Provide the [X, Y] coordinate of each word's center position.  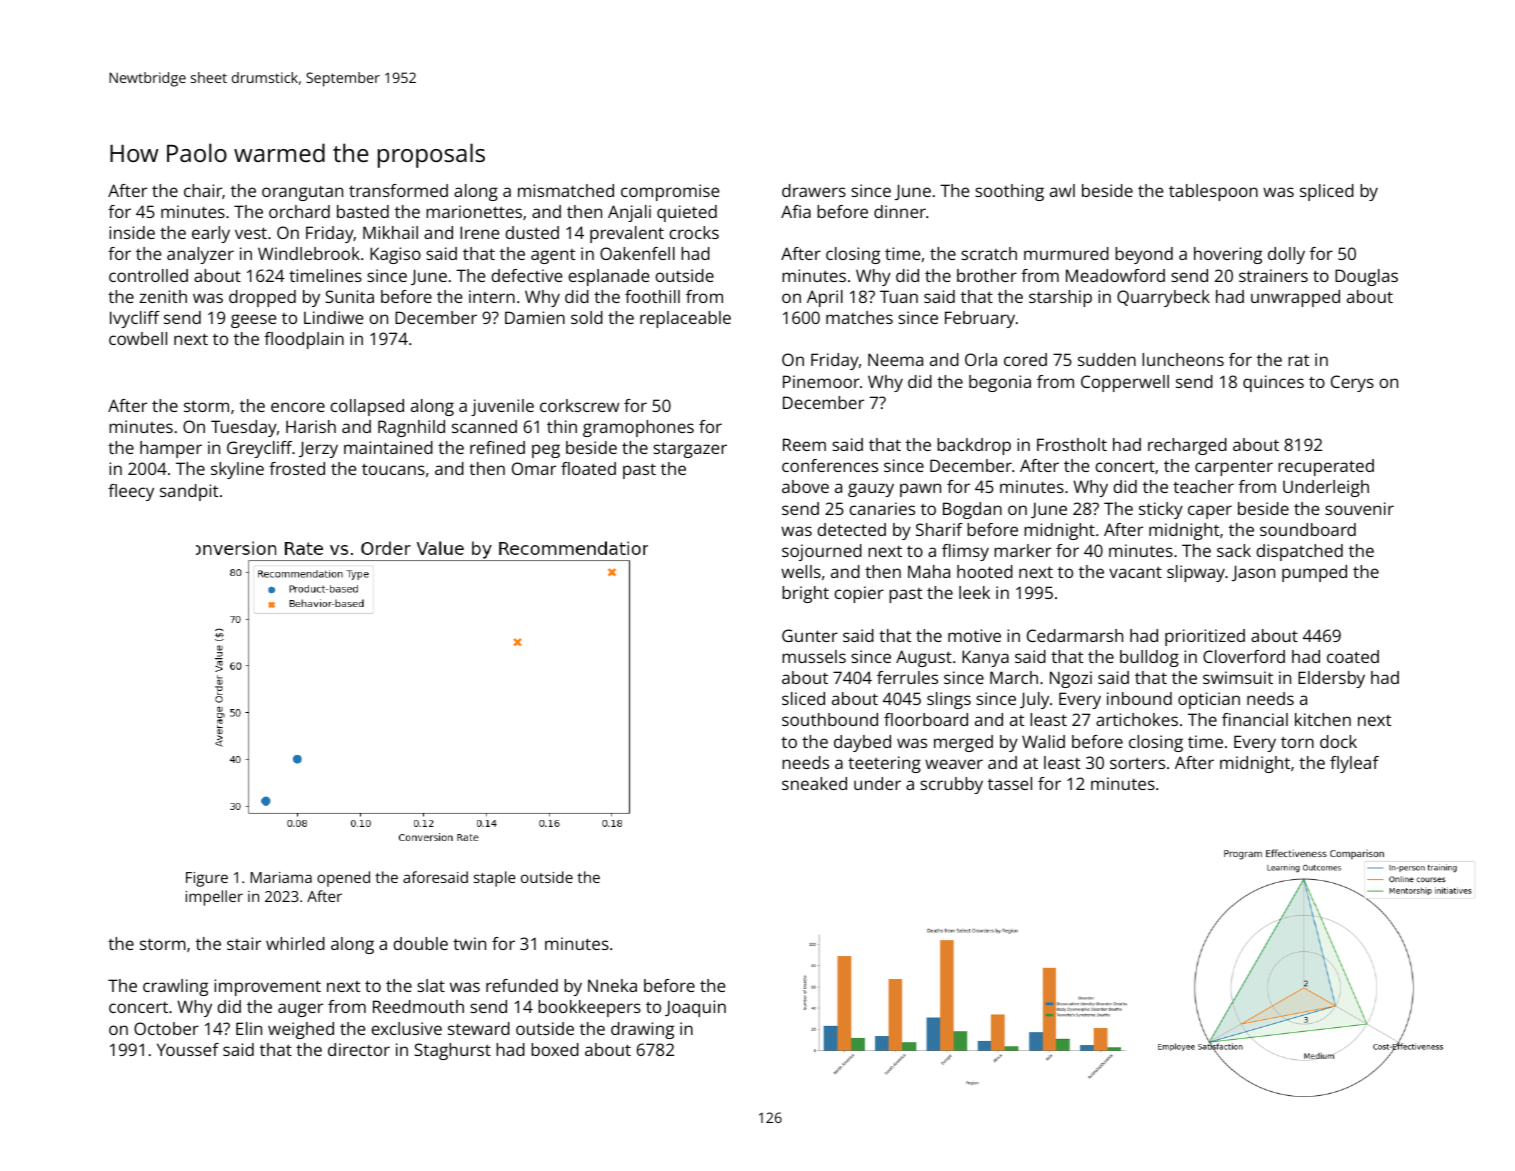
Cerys [1352, 383]
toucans [393, 469]
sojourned [822, 552]
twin [469, 943]
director [359, 1049]
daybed [862, 743]
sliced [803, 698]
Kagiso [395, 255]
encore [298, 407]
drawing [642, 1030]
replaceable [685, 319]
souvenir [1359, 508]
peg [546, 451]
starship [1060, 298]
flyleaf [1354, 764]
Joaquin [695, 1008]
